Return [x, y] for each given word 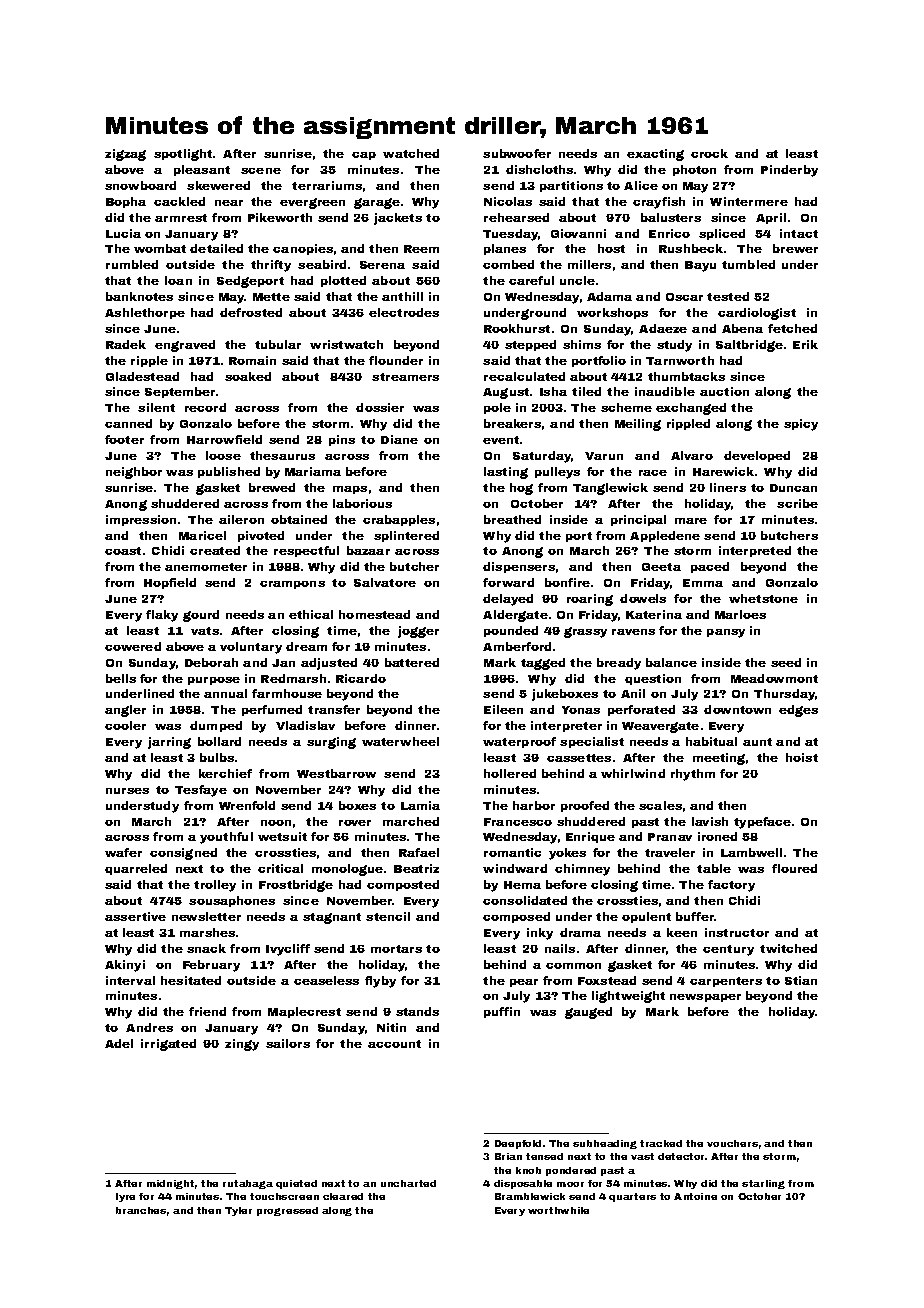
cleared [343, 1196]
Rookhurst [517, 328]
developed [757, 456]
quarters [632, 1197]
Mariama [313, 471]
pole [497, 408]
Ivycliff [288, 950]
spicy [801, 425]
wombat [160, 248]
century [728, 950]
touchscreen [284, 1196]
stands [417, 1011]
